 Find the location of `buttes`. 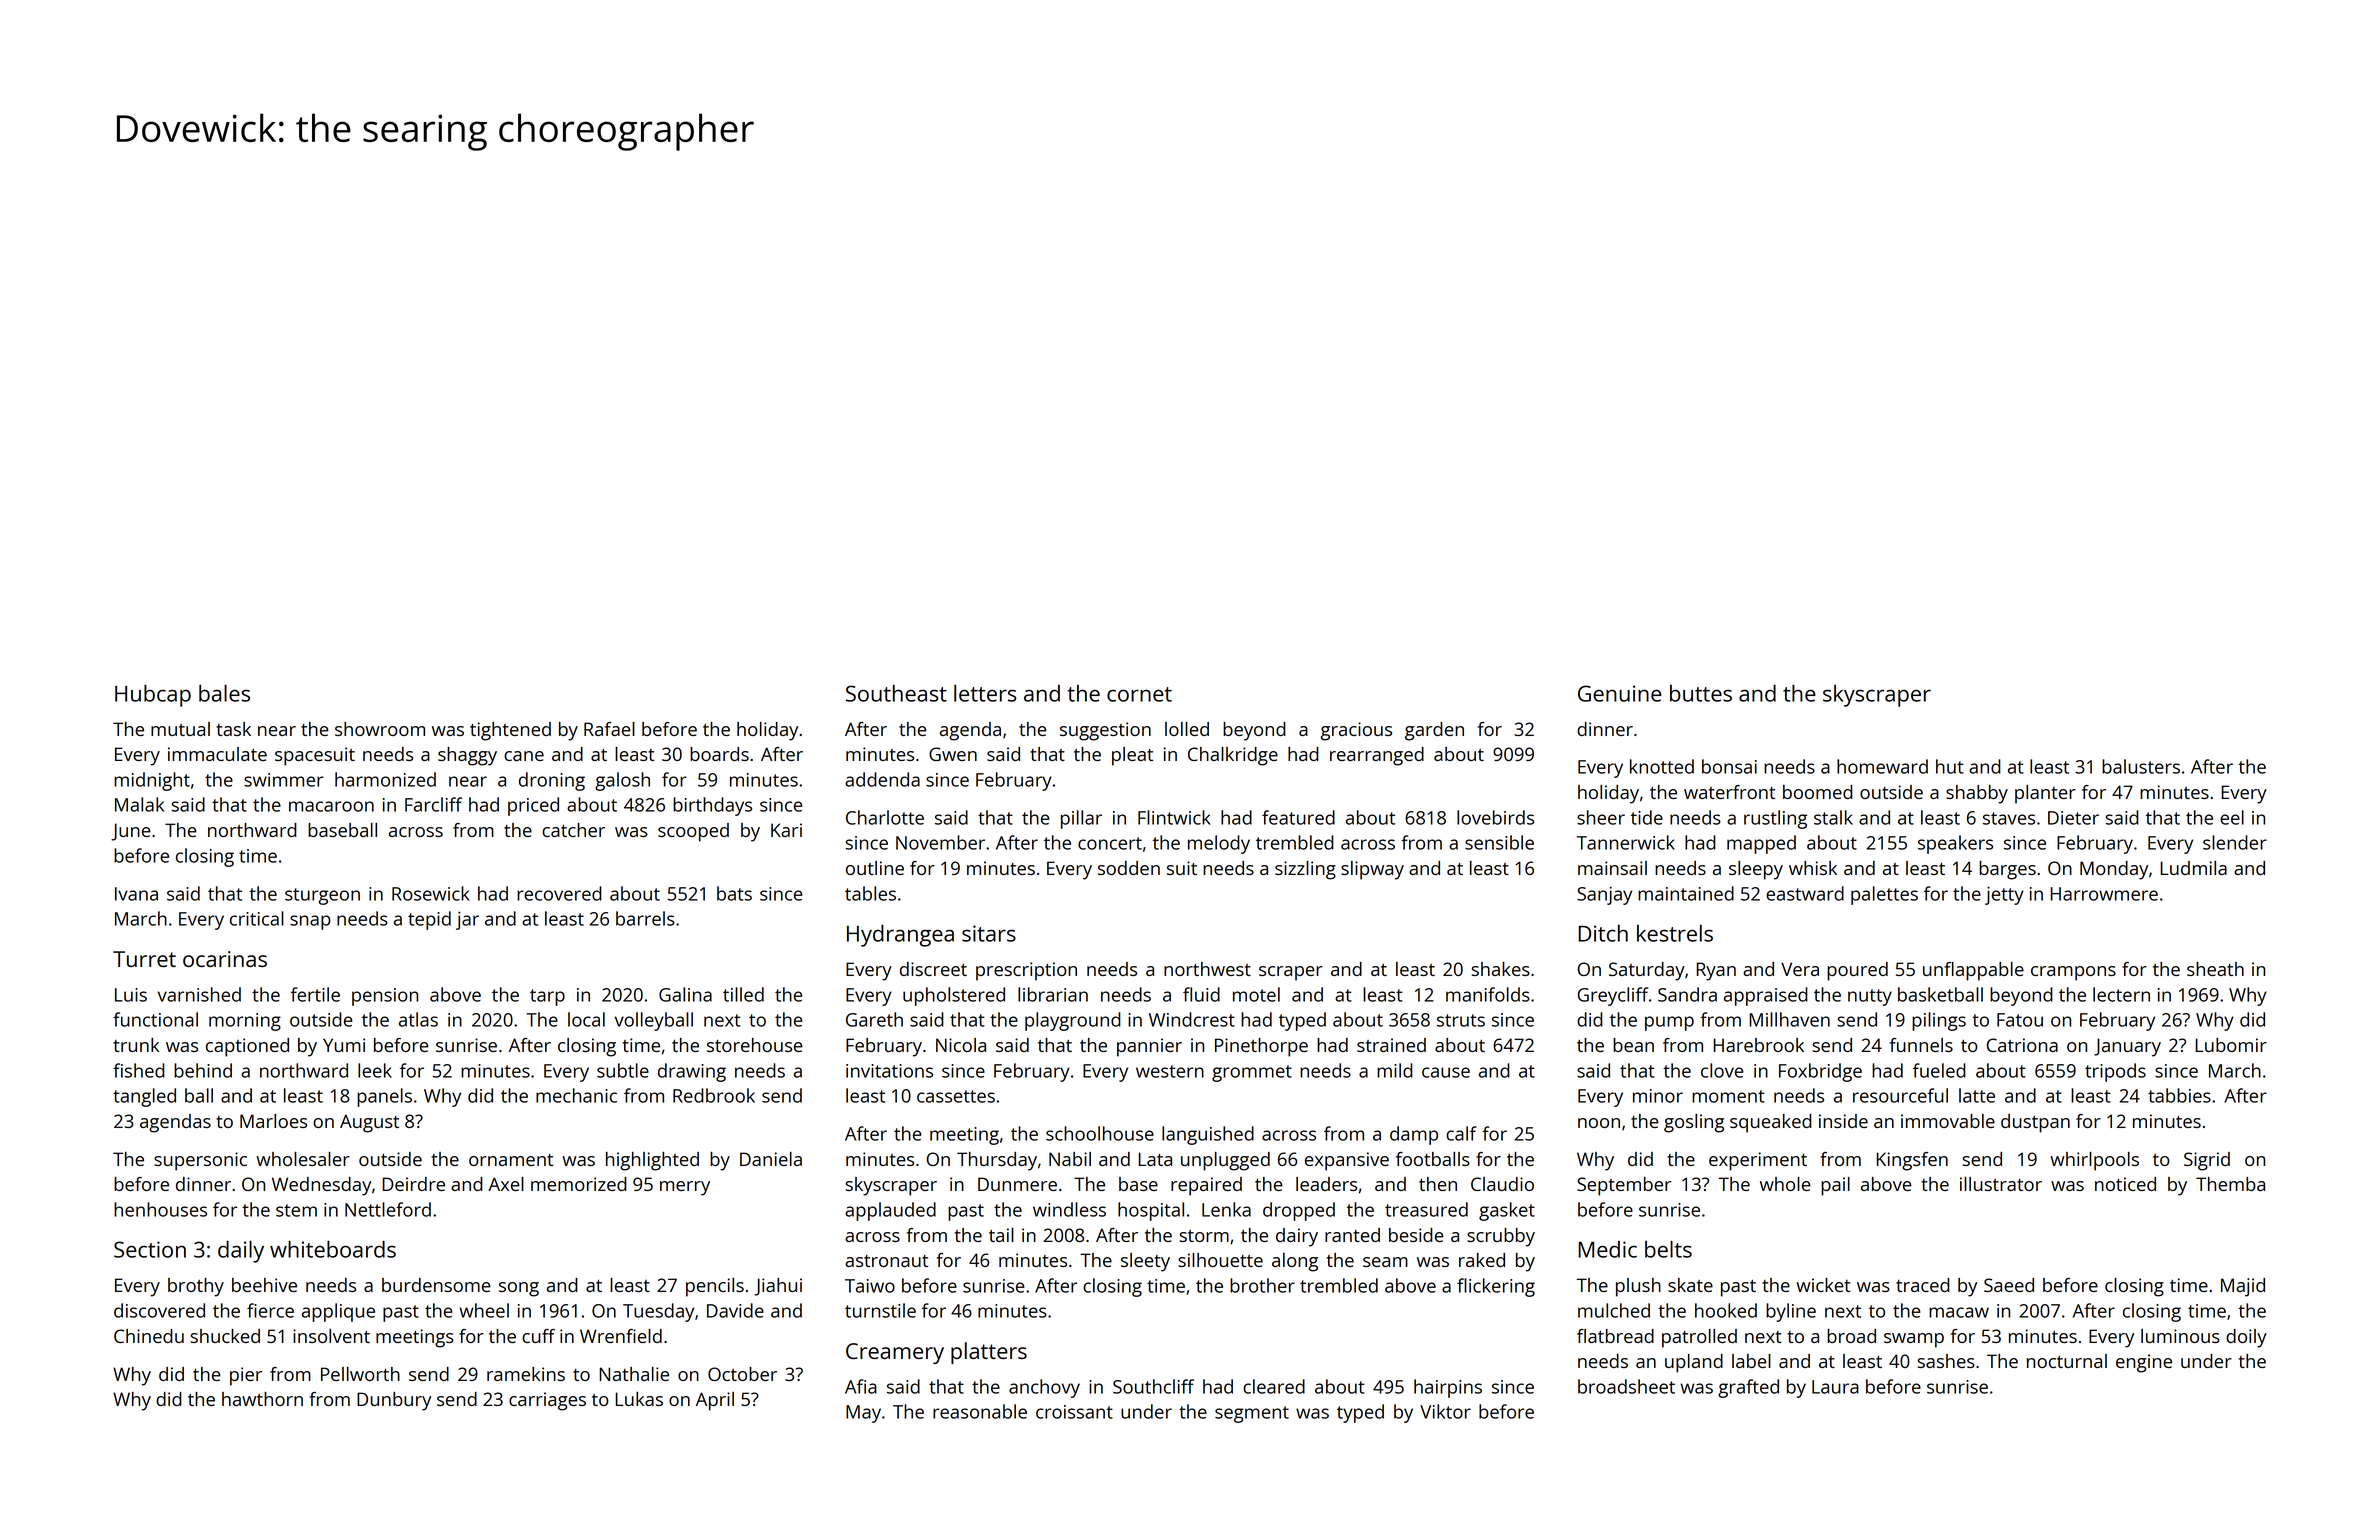

buttes is located at coordinates (1701, 693).
